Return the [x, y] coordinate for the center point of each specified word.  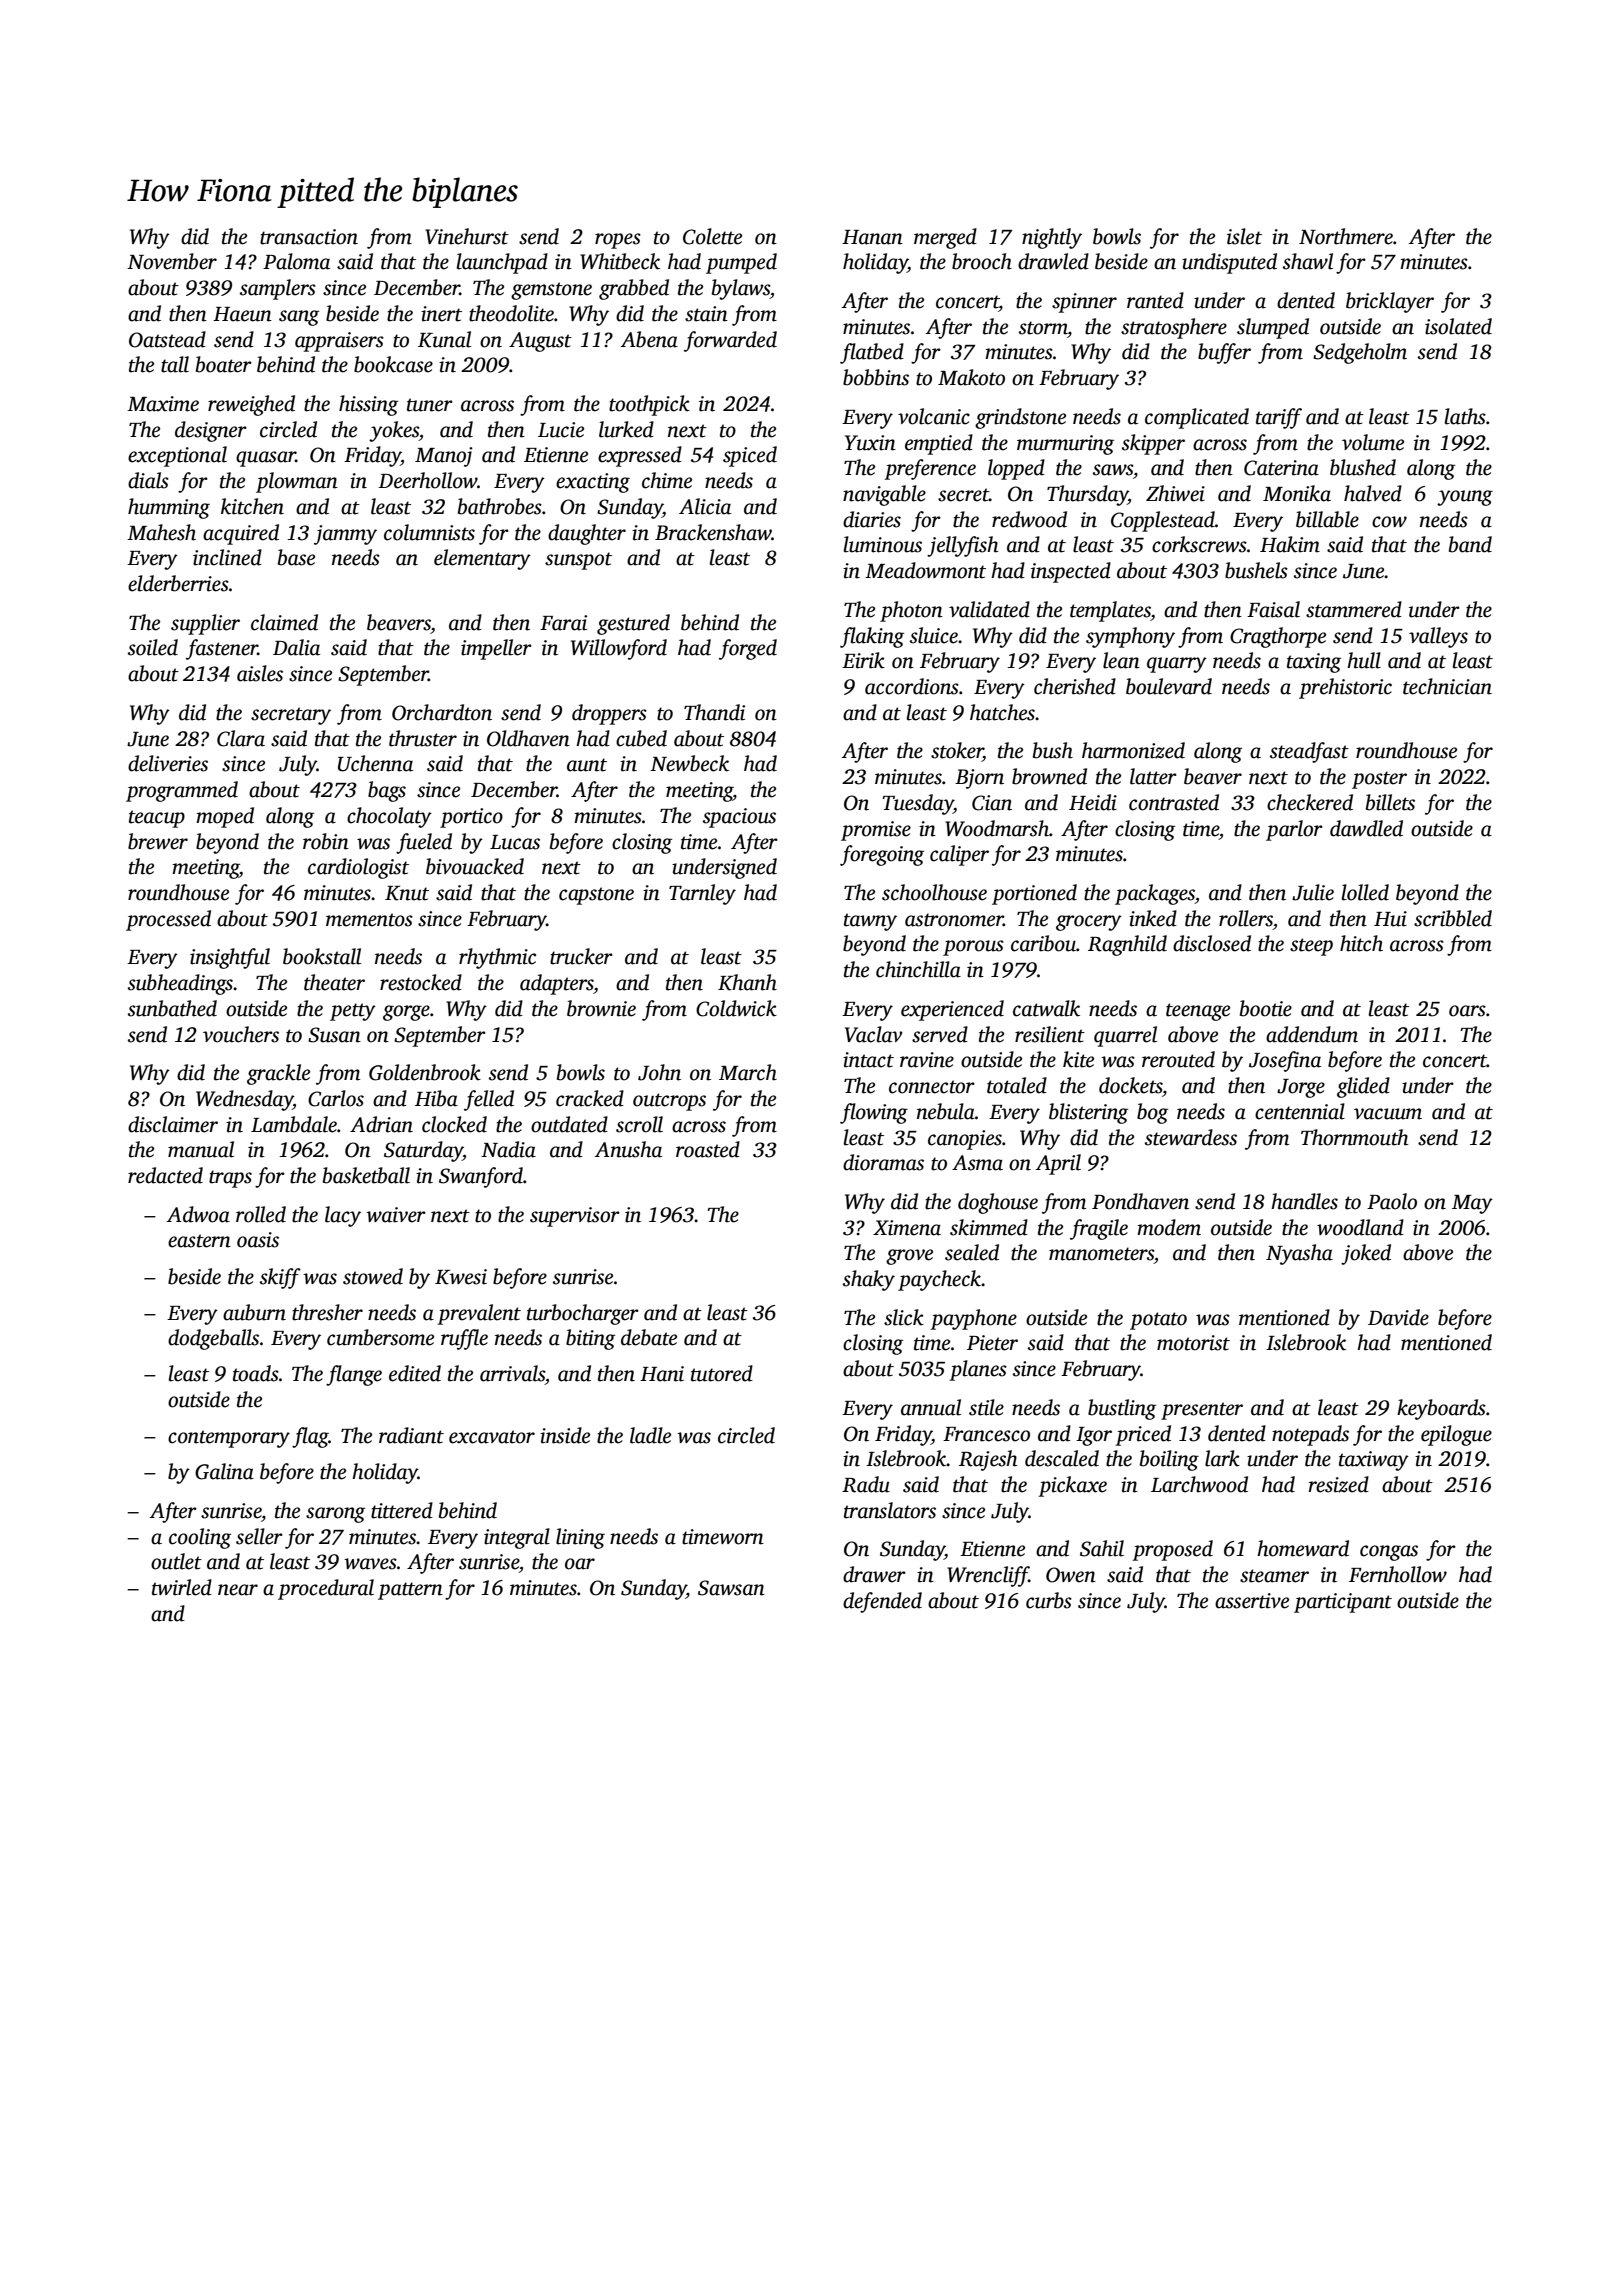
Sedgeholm [1360, 353]
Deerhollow [427, 480]
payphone [973, 1319]
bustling [1122, 1409]
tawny [870, 922]
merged [945, 238]
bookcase [393, 364]
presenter [1202, 1411]
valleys [1438, 637]
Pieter [992, 1343]
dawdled [1366, 828]
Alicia [705, 506]
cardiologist [358, 868]
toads [256, 1373]
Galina [224, 1471]
